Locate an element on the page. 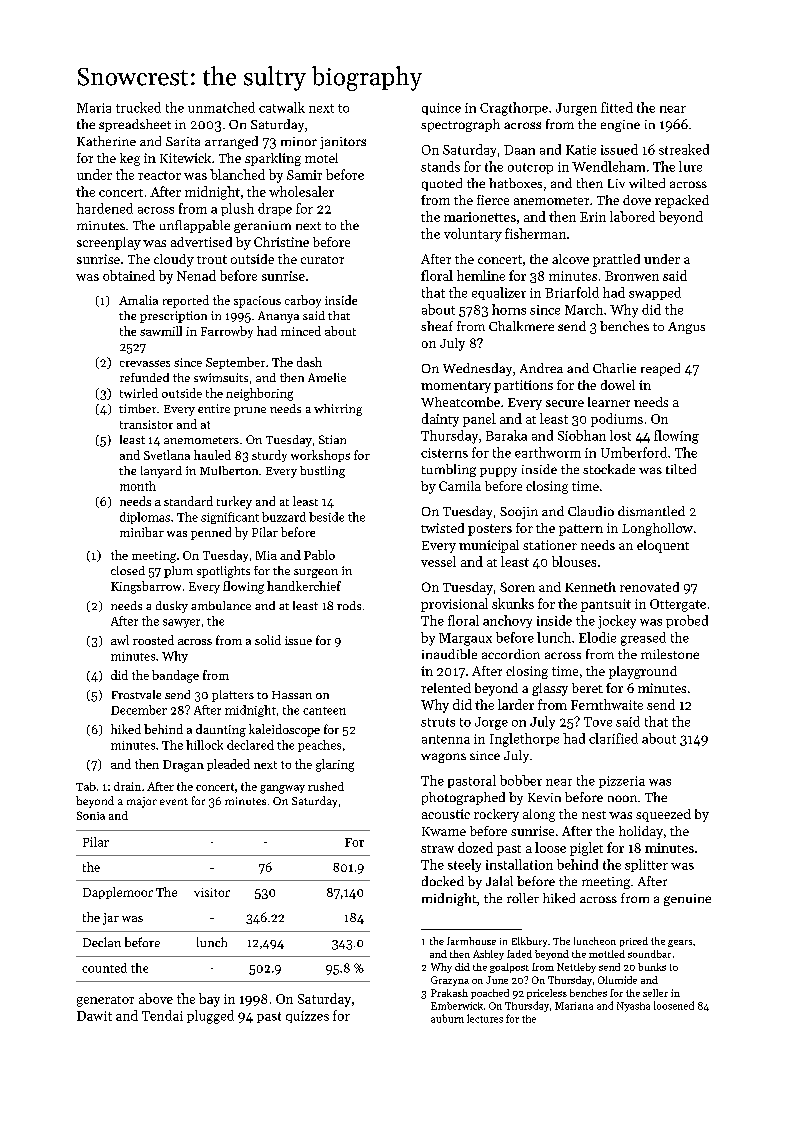 Image resolution: width=791 pixels, height=1123 pixels. event is located at coordinates (174, 801).
